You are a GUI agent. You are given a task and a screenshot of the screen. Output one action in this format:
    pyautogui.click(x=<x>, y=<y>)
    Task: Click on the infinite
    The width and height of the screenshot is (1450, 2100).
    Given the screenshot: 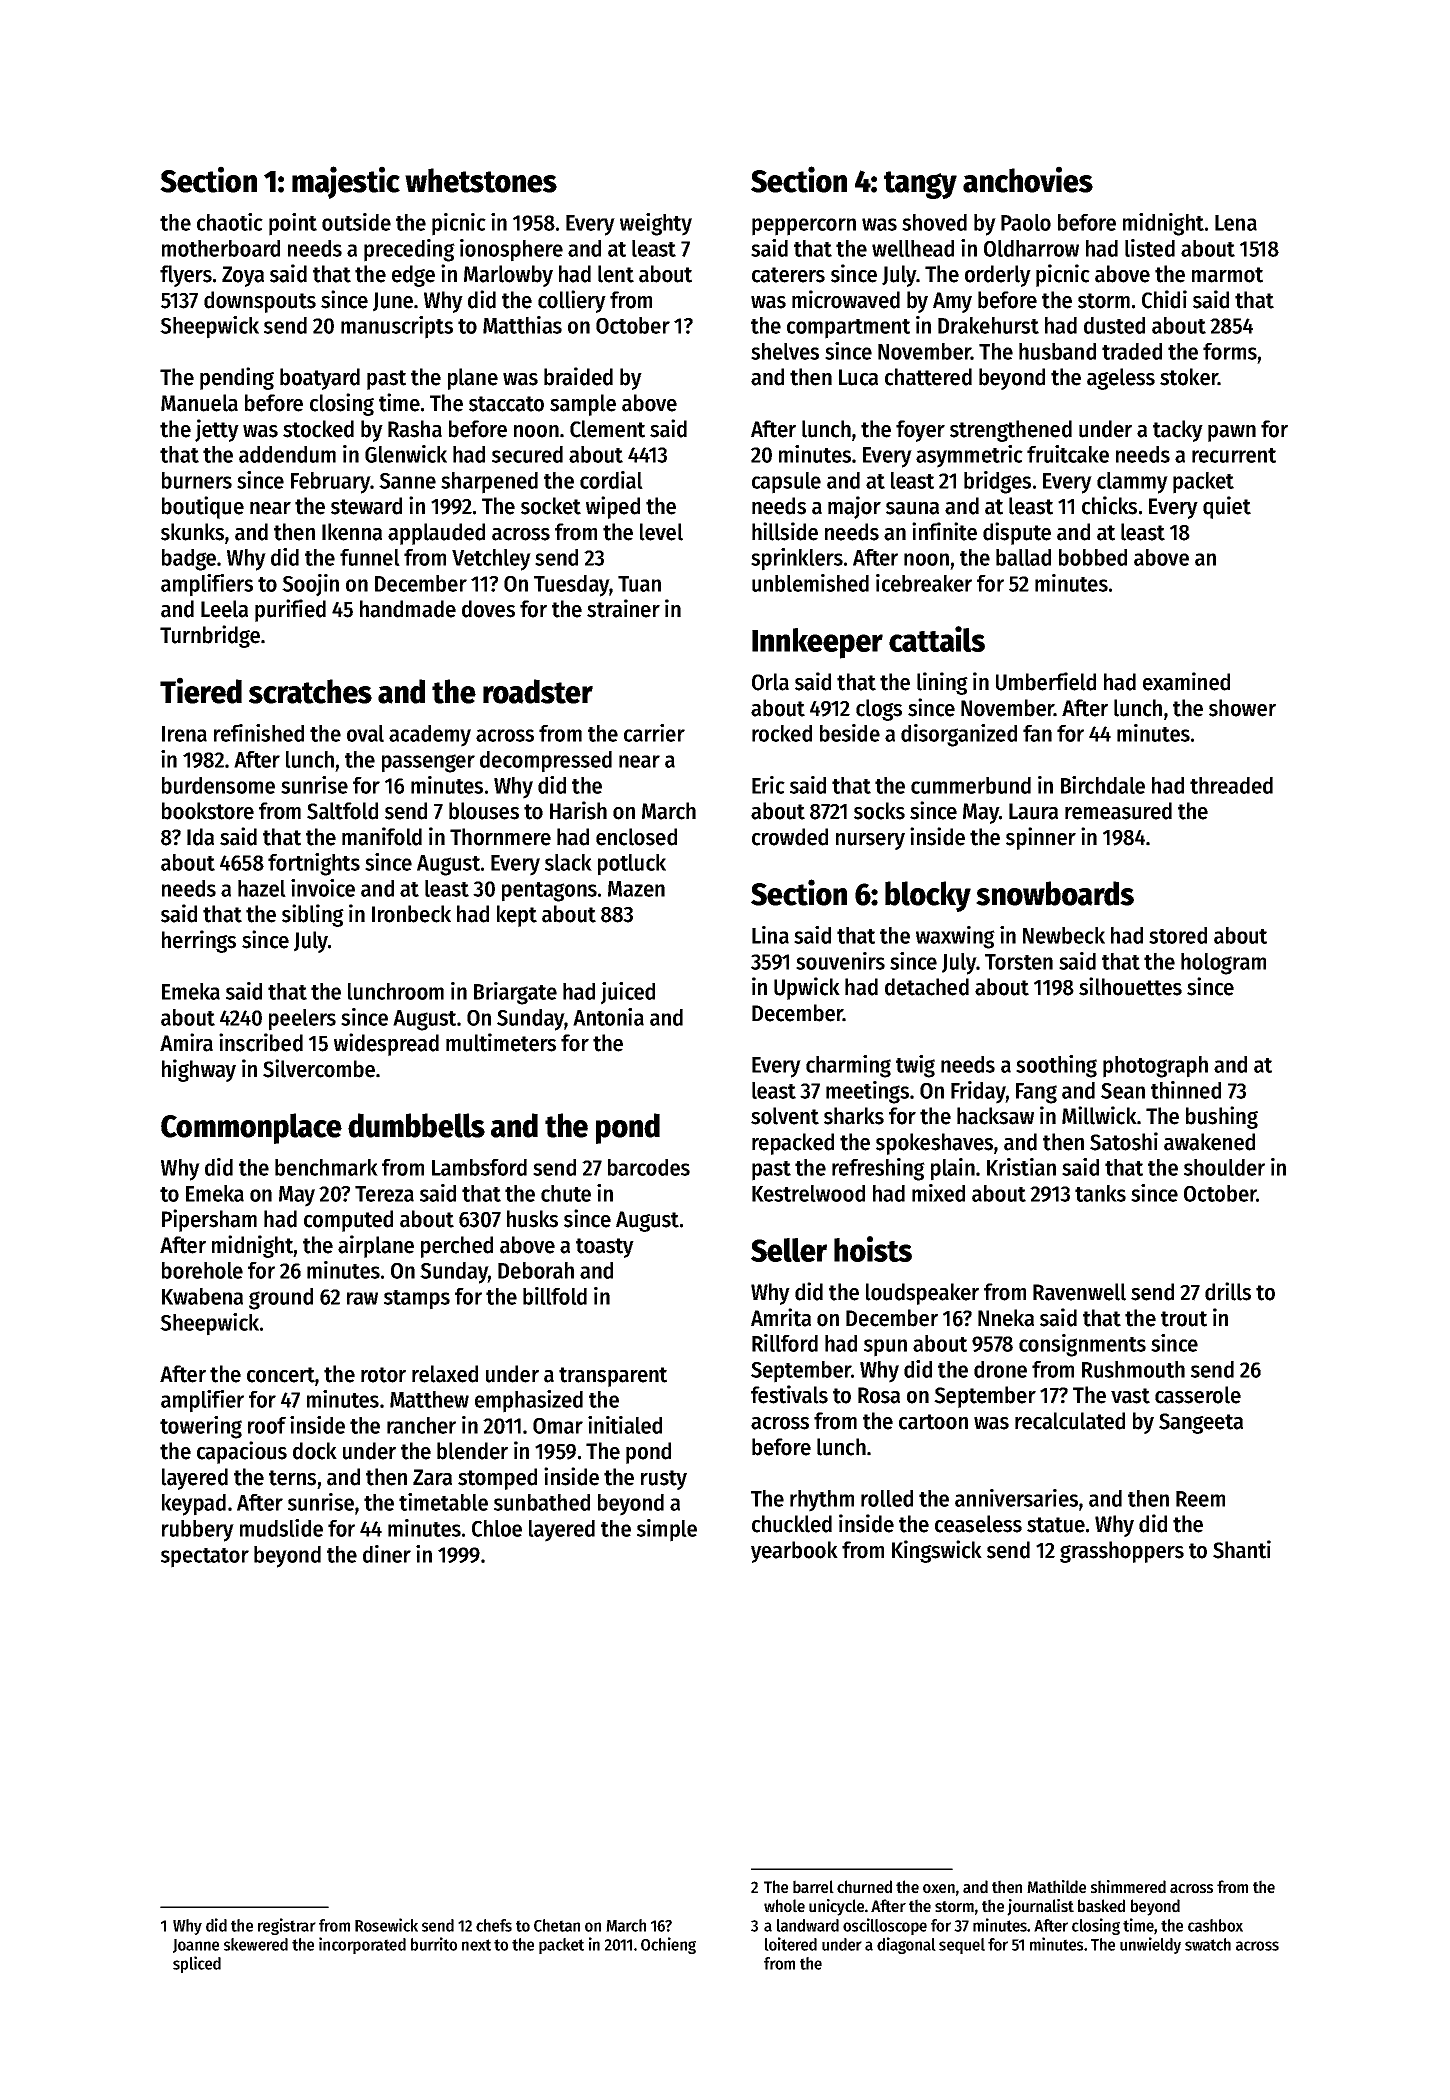 What is the action you would take?
    pyautogui.click(x=944, y=531)
